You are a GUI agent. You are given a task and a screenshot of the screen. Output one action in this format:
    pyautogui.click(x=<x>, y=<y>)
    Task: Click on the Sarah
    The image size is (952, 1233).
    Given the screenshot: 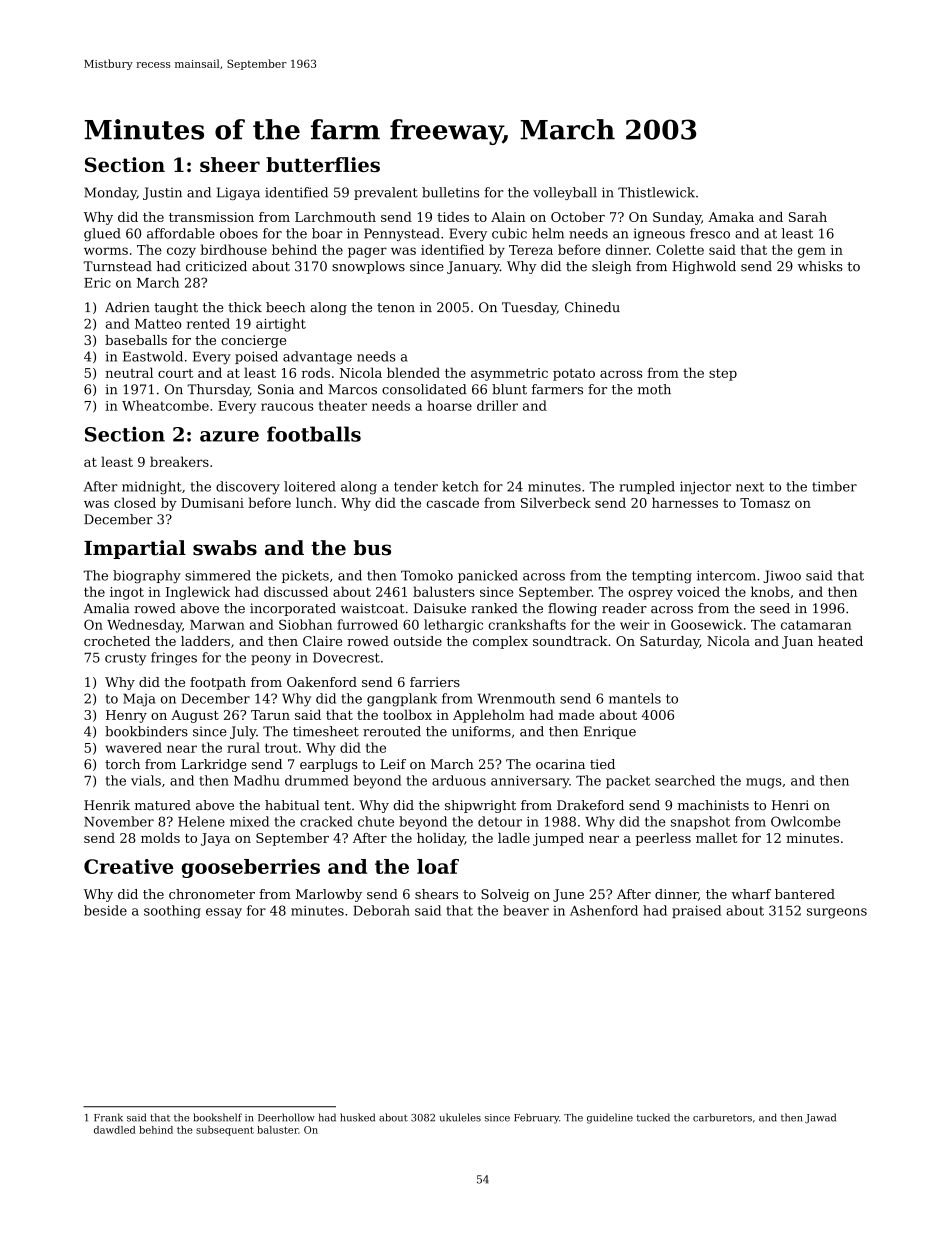 What is the action you would take?
    pyautogui.click(x=808, y=217)
